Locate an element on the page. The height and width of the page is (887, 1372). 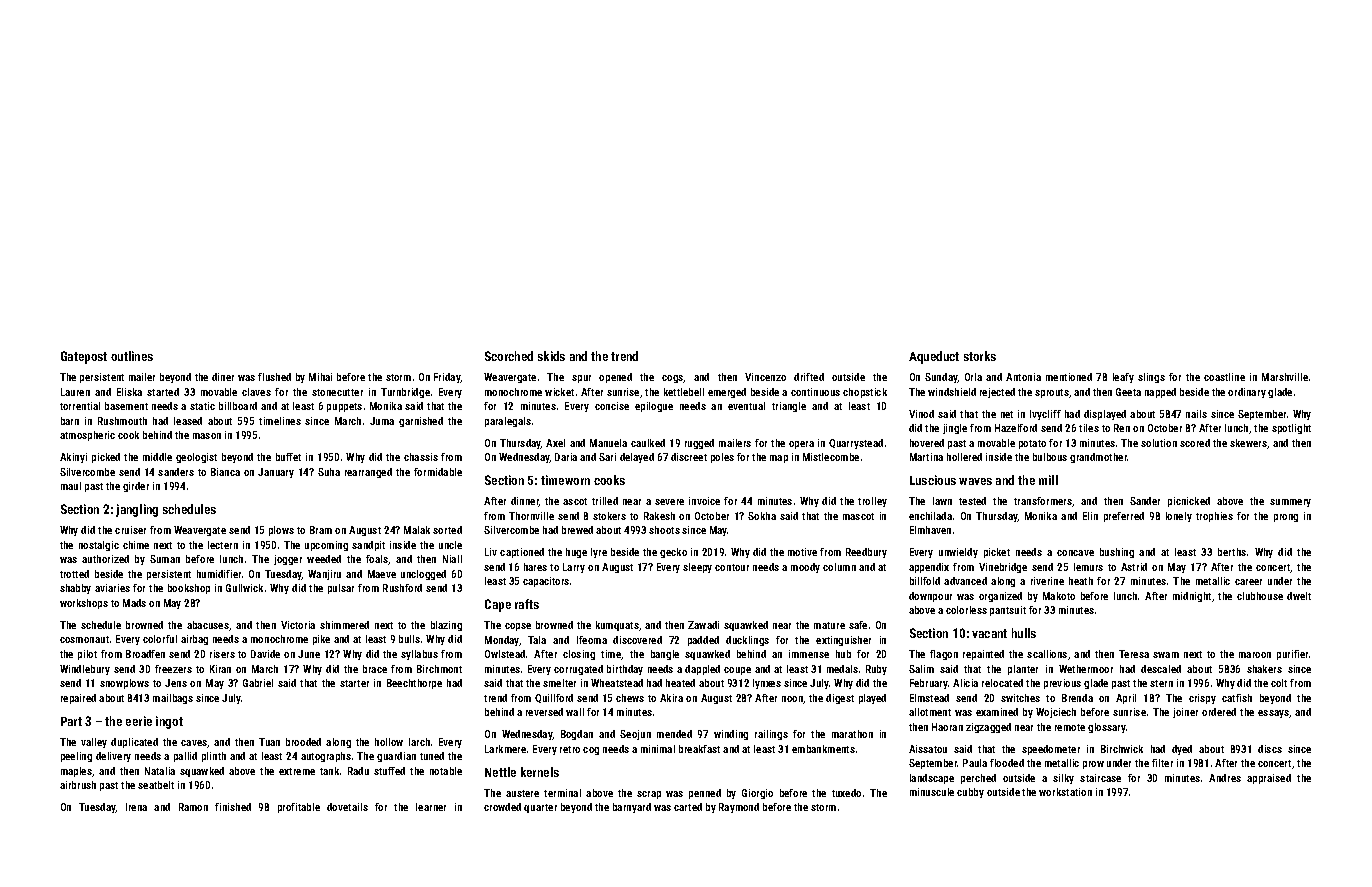
Bram is located at coordinates (321, 530).
